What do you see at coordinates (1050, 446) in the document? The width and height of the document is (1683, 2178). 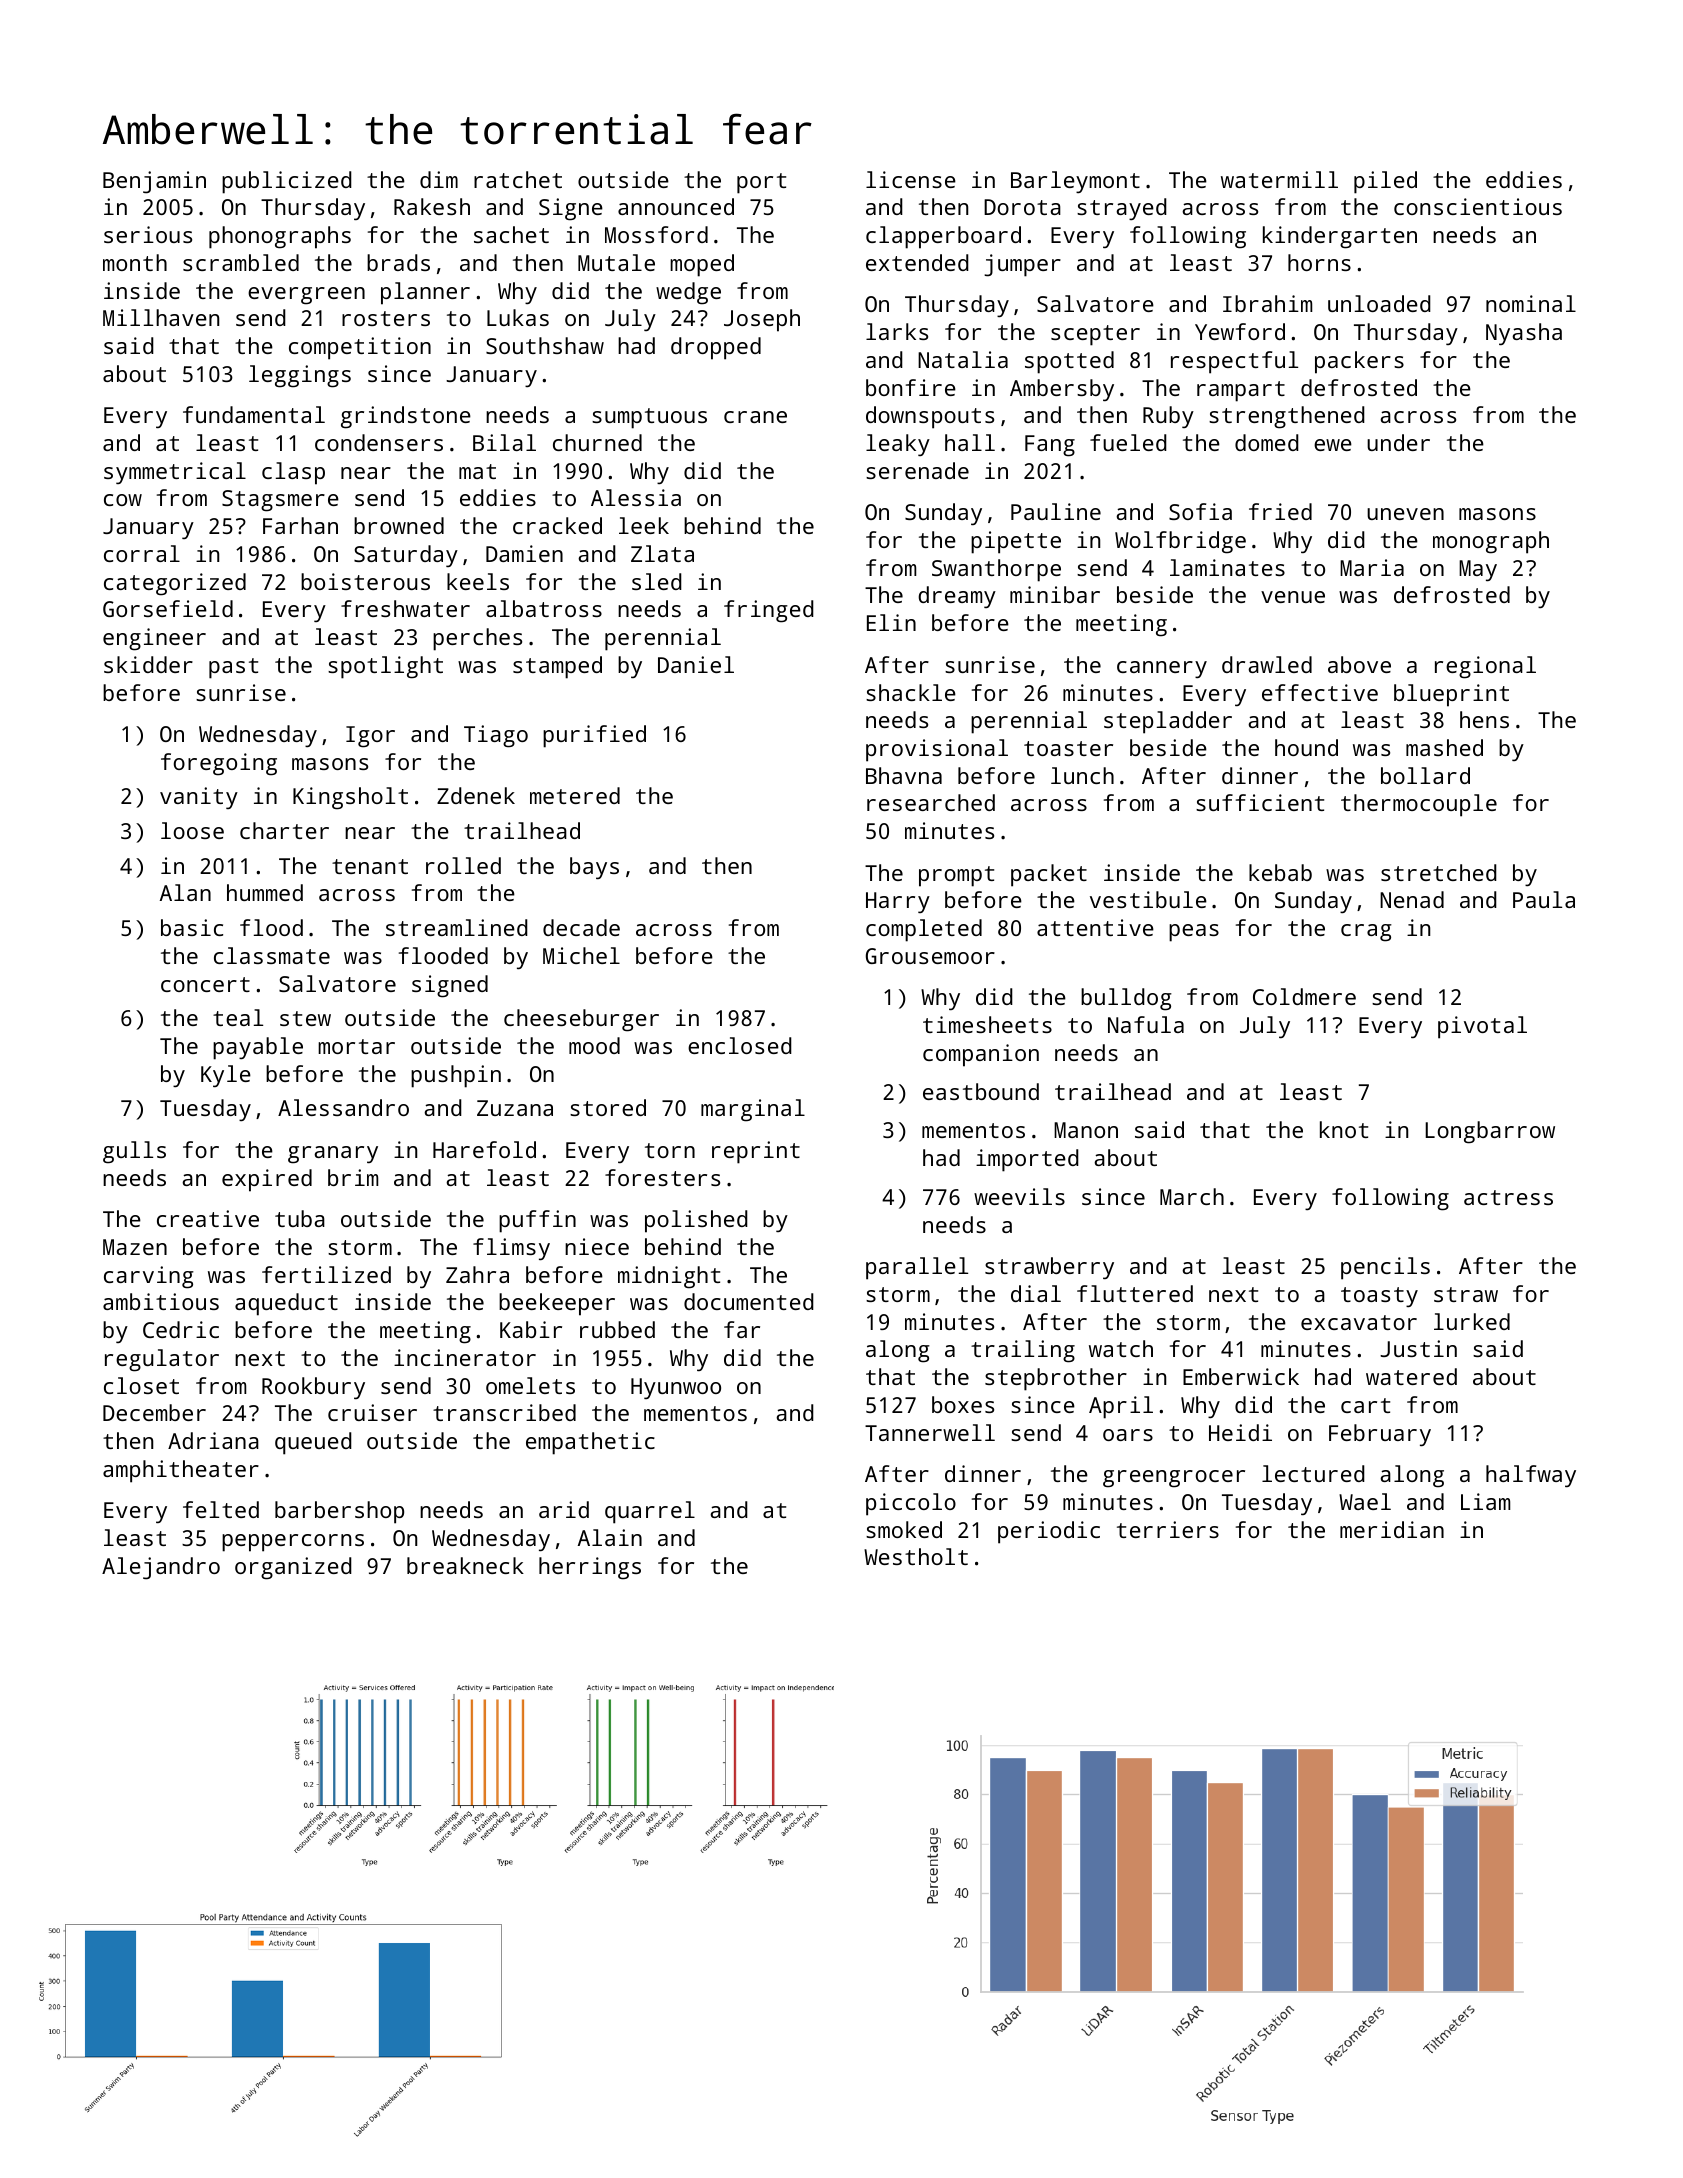 I see `Fang` at bounding box center [1050, 446].
